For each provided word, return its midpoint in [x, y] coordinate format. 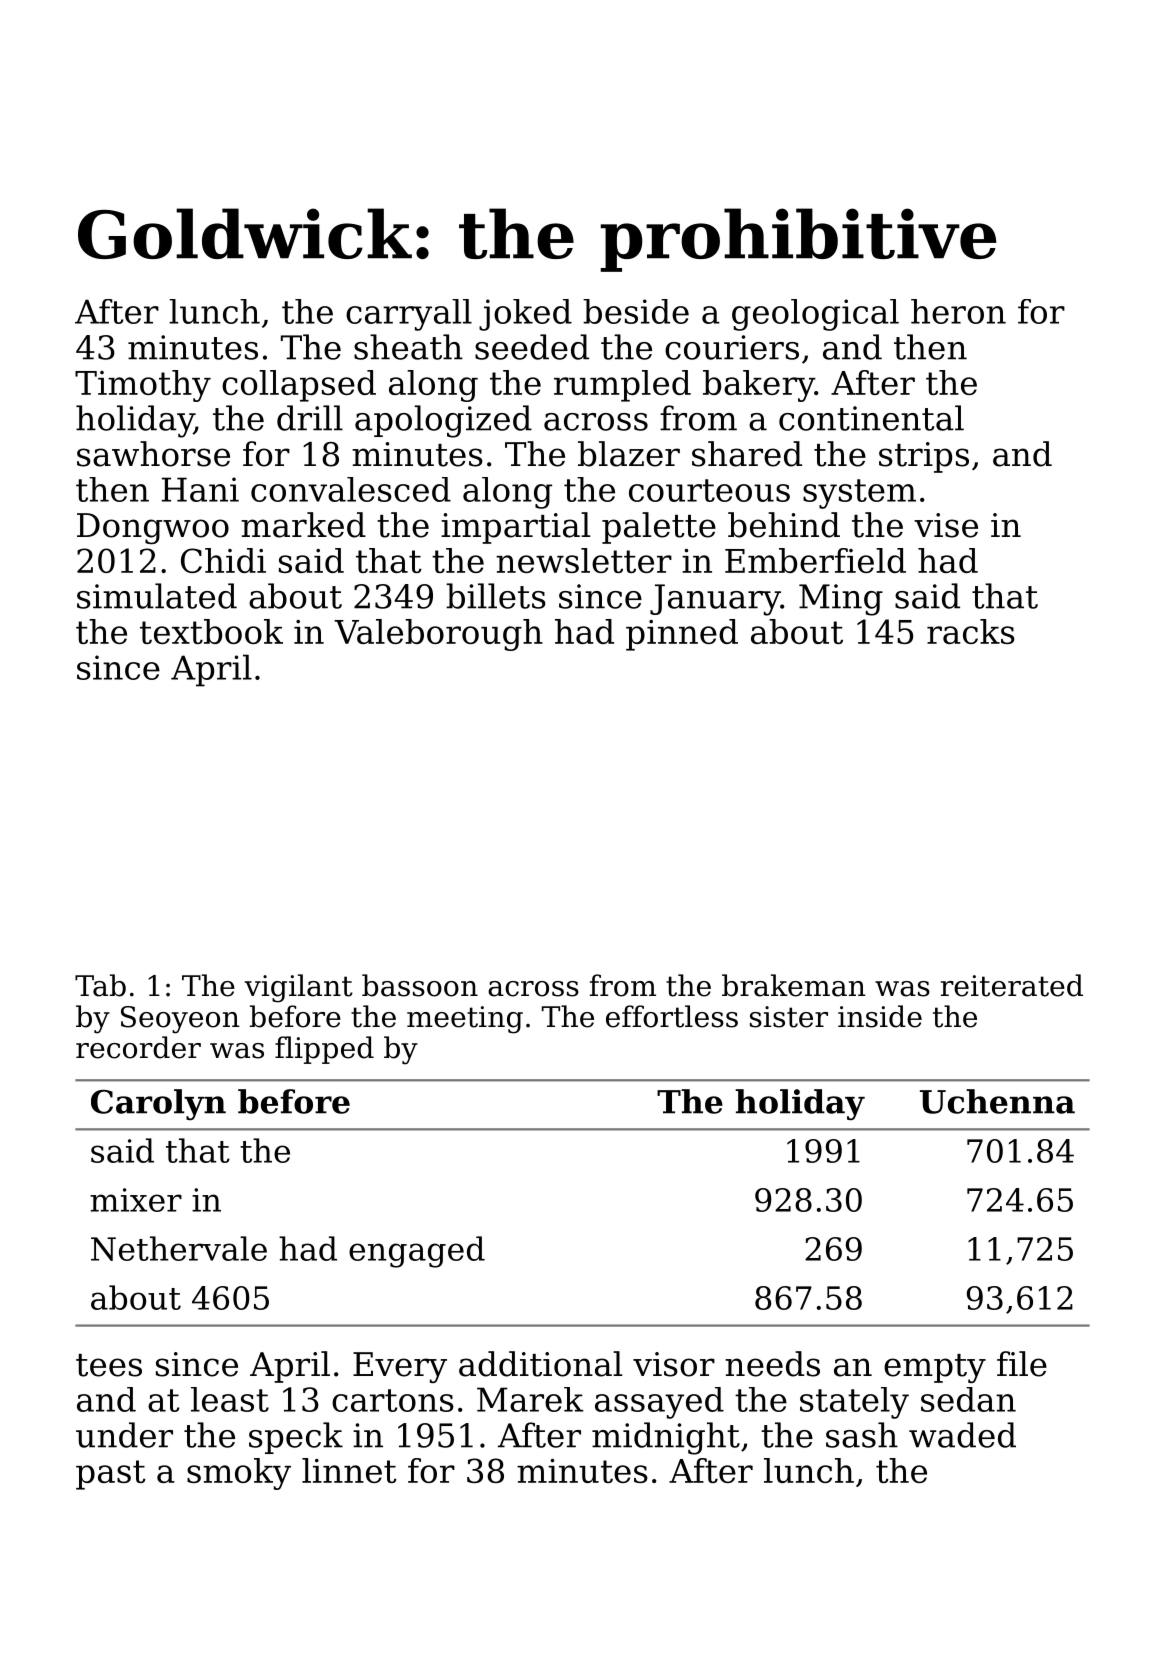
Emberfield [815, 560]
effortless [672, 1016]
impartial [515, 528]
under [124, 1435]
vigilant [299, 988]
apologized [443, 421]
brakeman [793, 985]
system [859, 494]
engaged [417, 1252]
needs [772, 1364]
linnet [349, 1470]
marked [303, 525]
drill [310, 418]
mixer [136, 1200]
